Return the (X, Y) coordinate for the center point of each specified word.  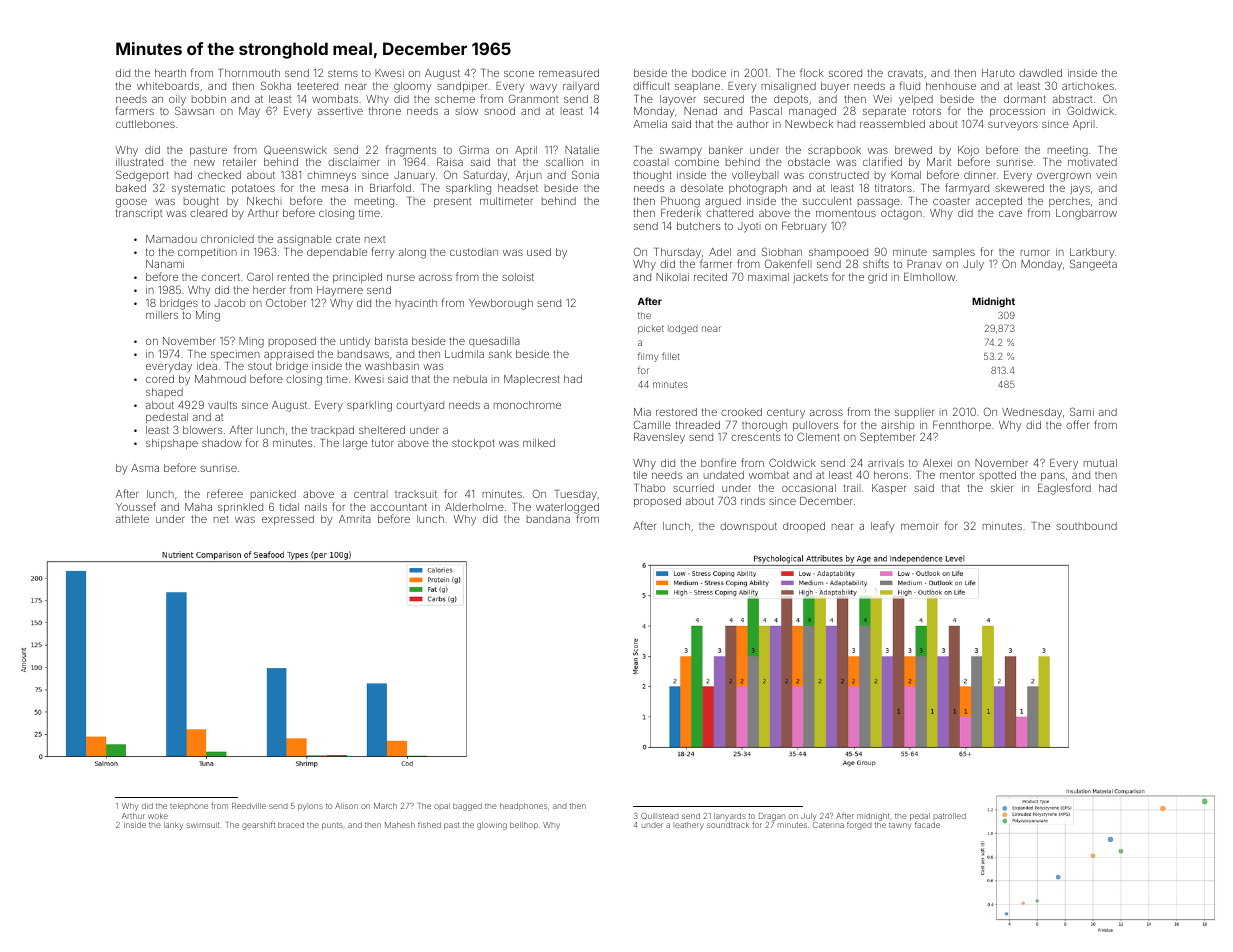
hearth (170, 73)
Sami (1082, 411)
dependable (337, 253)
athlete (132, 519)
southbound (1086, 526)
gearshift (258, 825)
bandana (548, 519)
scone (519, 74)
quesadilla (494, 342)
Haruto (998, 73)
